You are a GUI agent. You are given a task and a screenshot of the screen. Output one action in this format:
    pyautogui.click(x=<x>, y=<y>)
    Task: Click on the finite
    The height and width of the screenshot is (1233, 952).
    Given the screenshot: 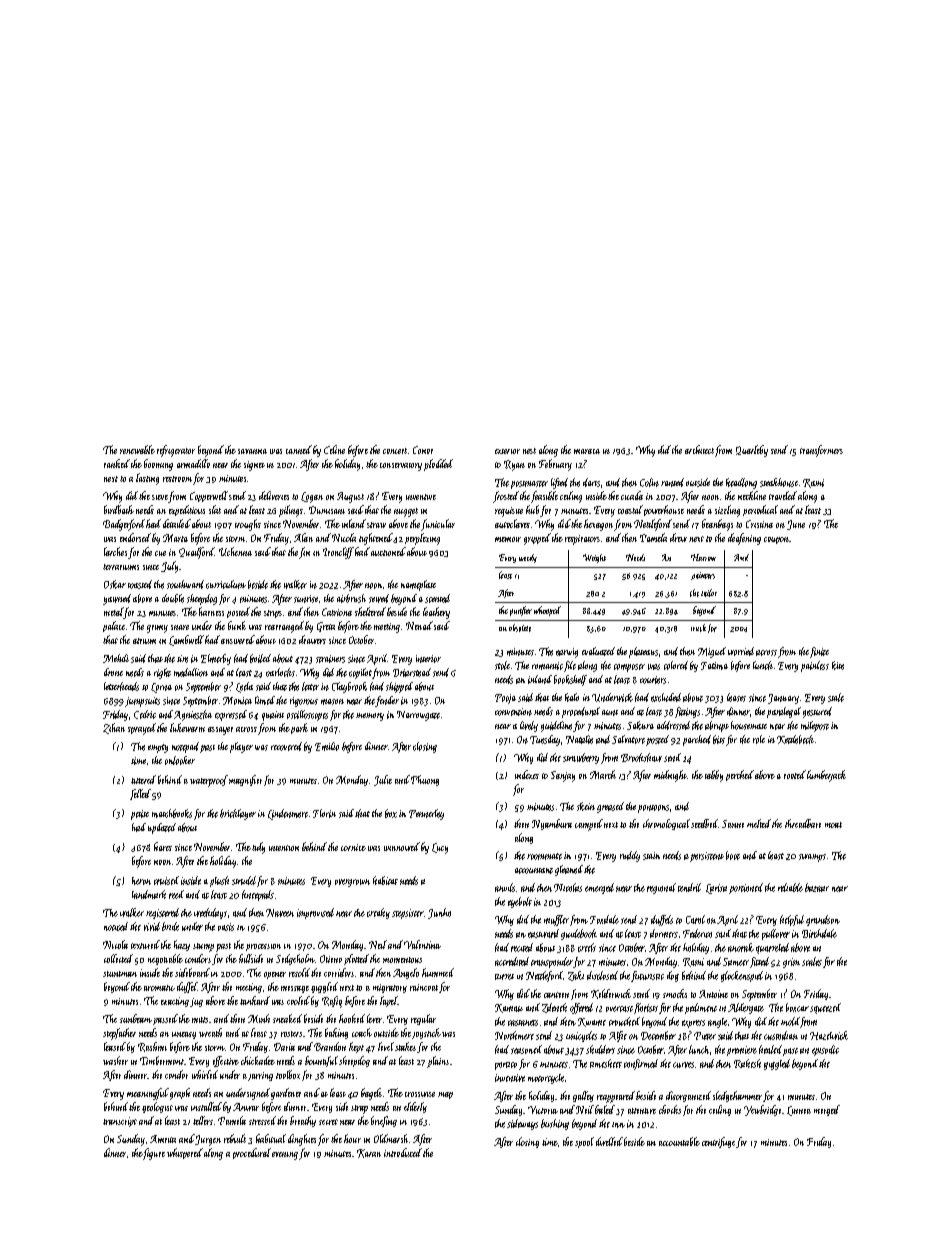 What is the action you would take?
    pyautogui.click(x=819, y=652)
